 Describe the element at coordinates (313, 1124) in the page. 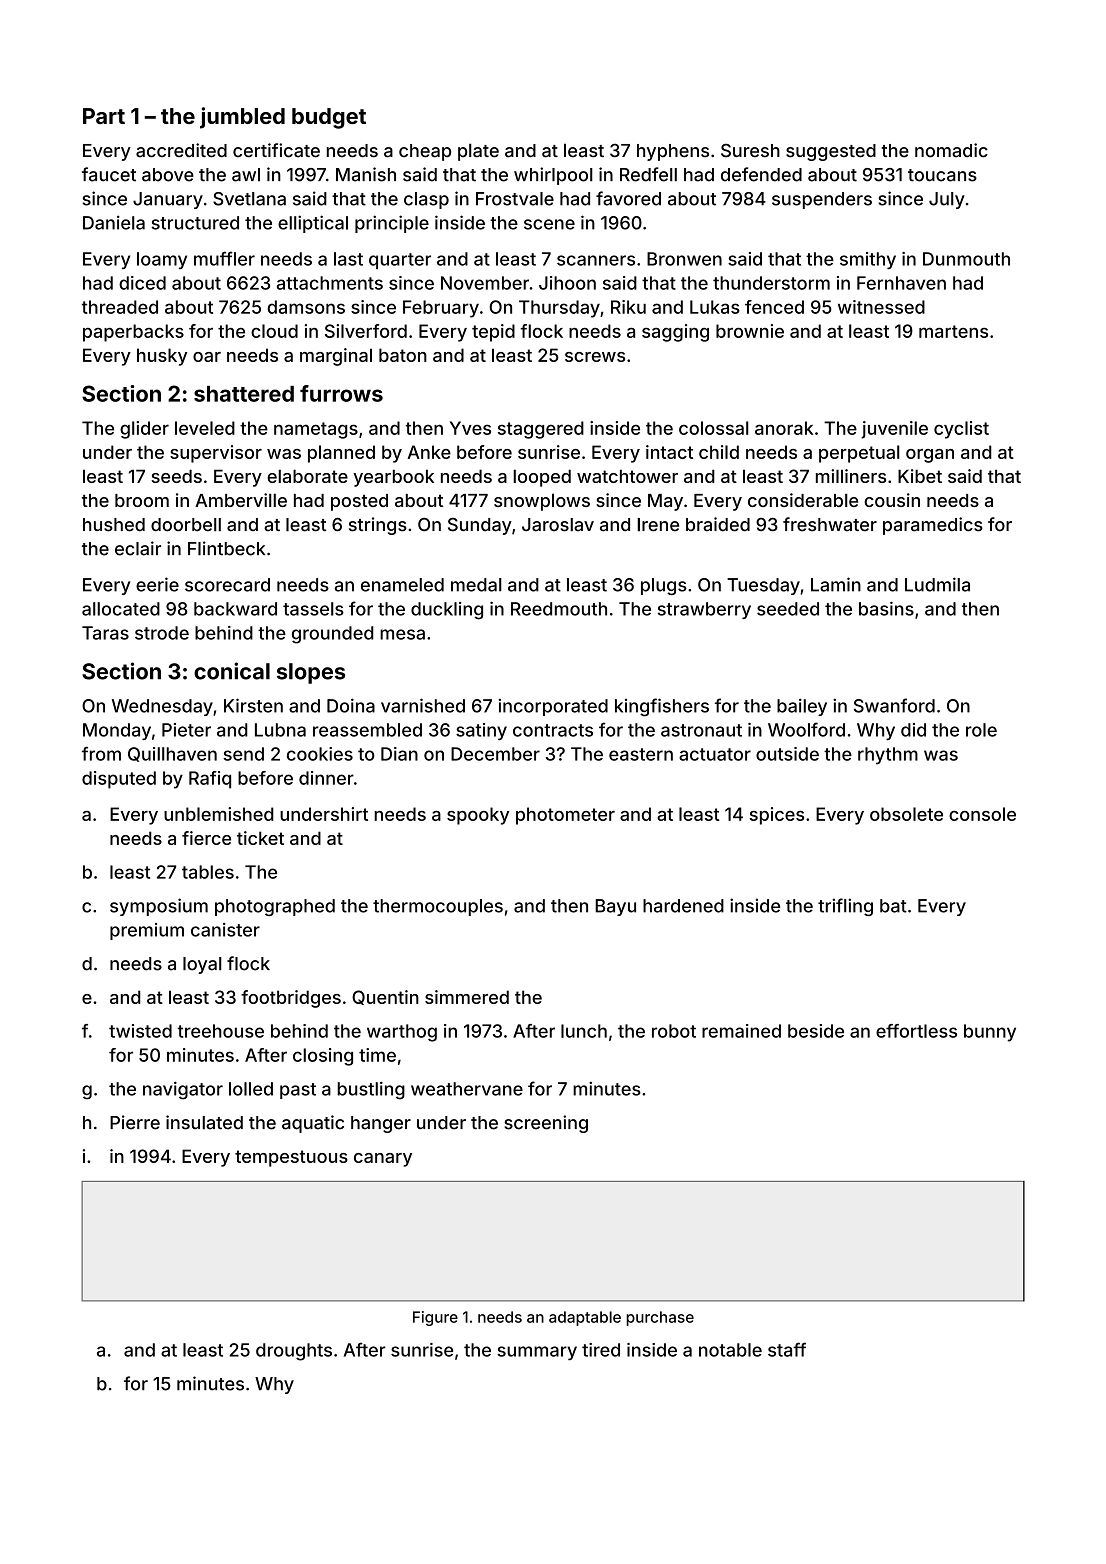

I see `aquatic` at that location.
